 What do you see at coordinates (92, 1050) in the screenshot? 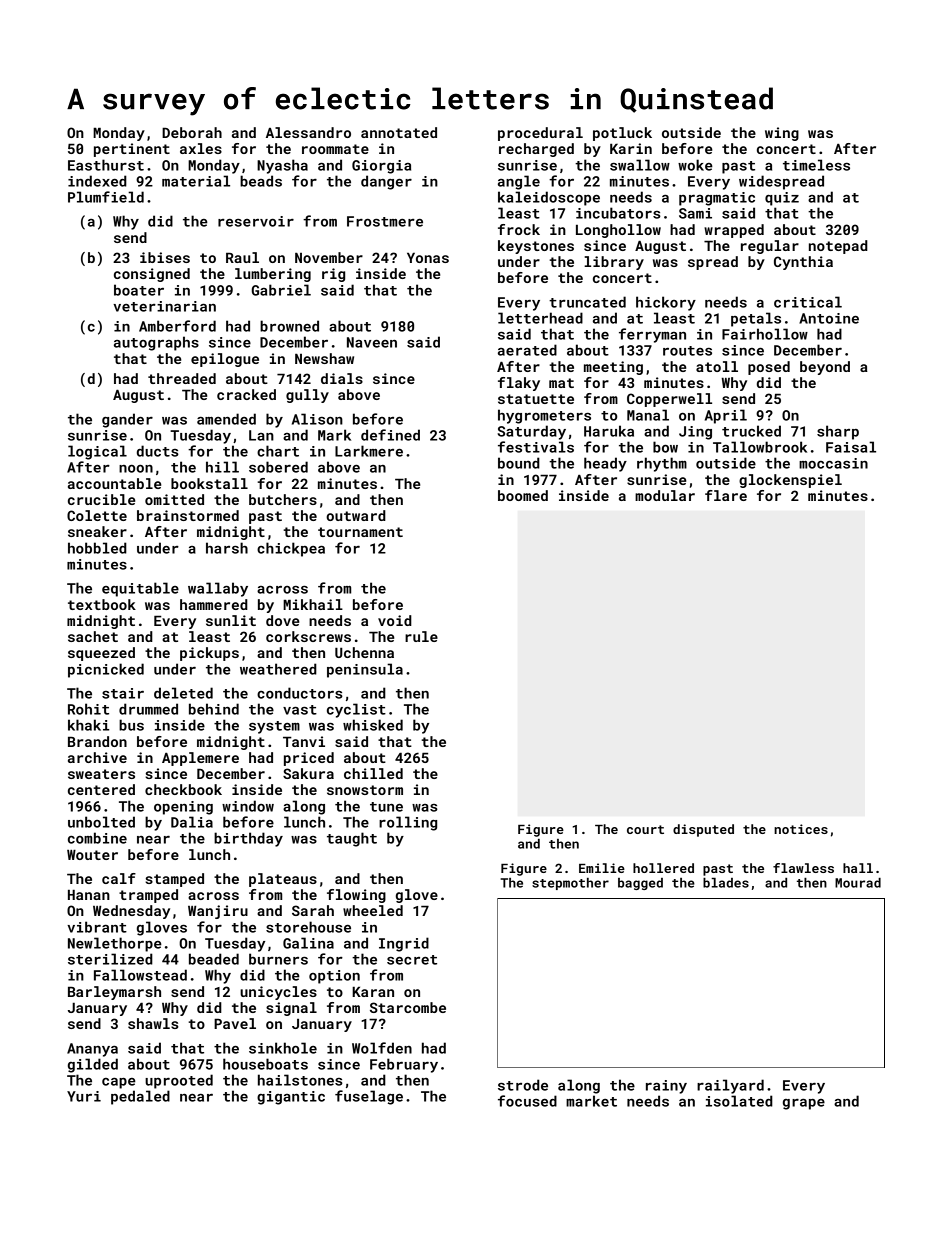
I see `Ananya` at bounding box center [92, 1050].
